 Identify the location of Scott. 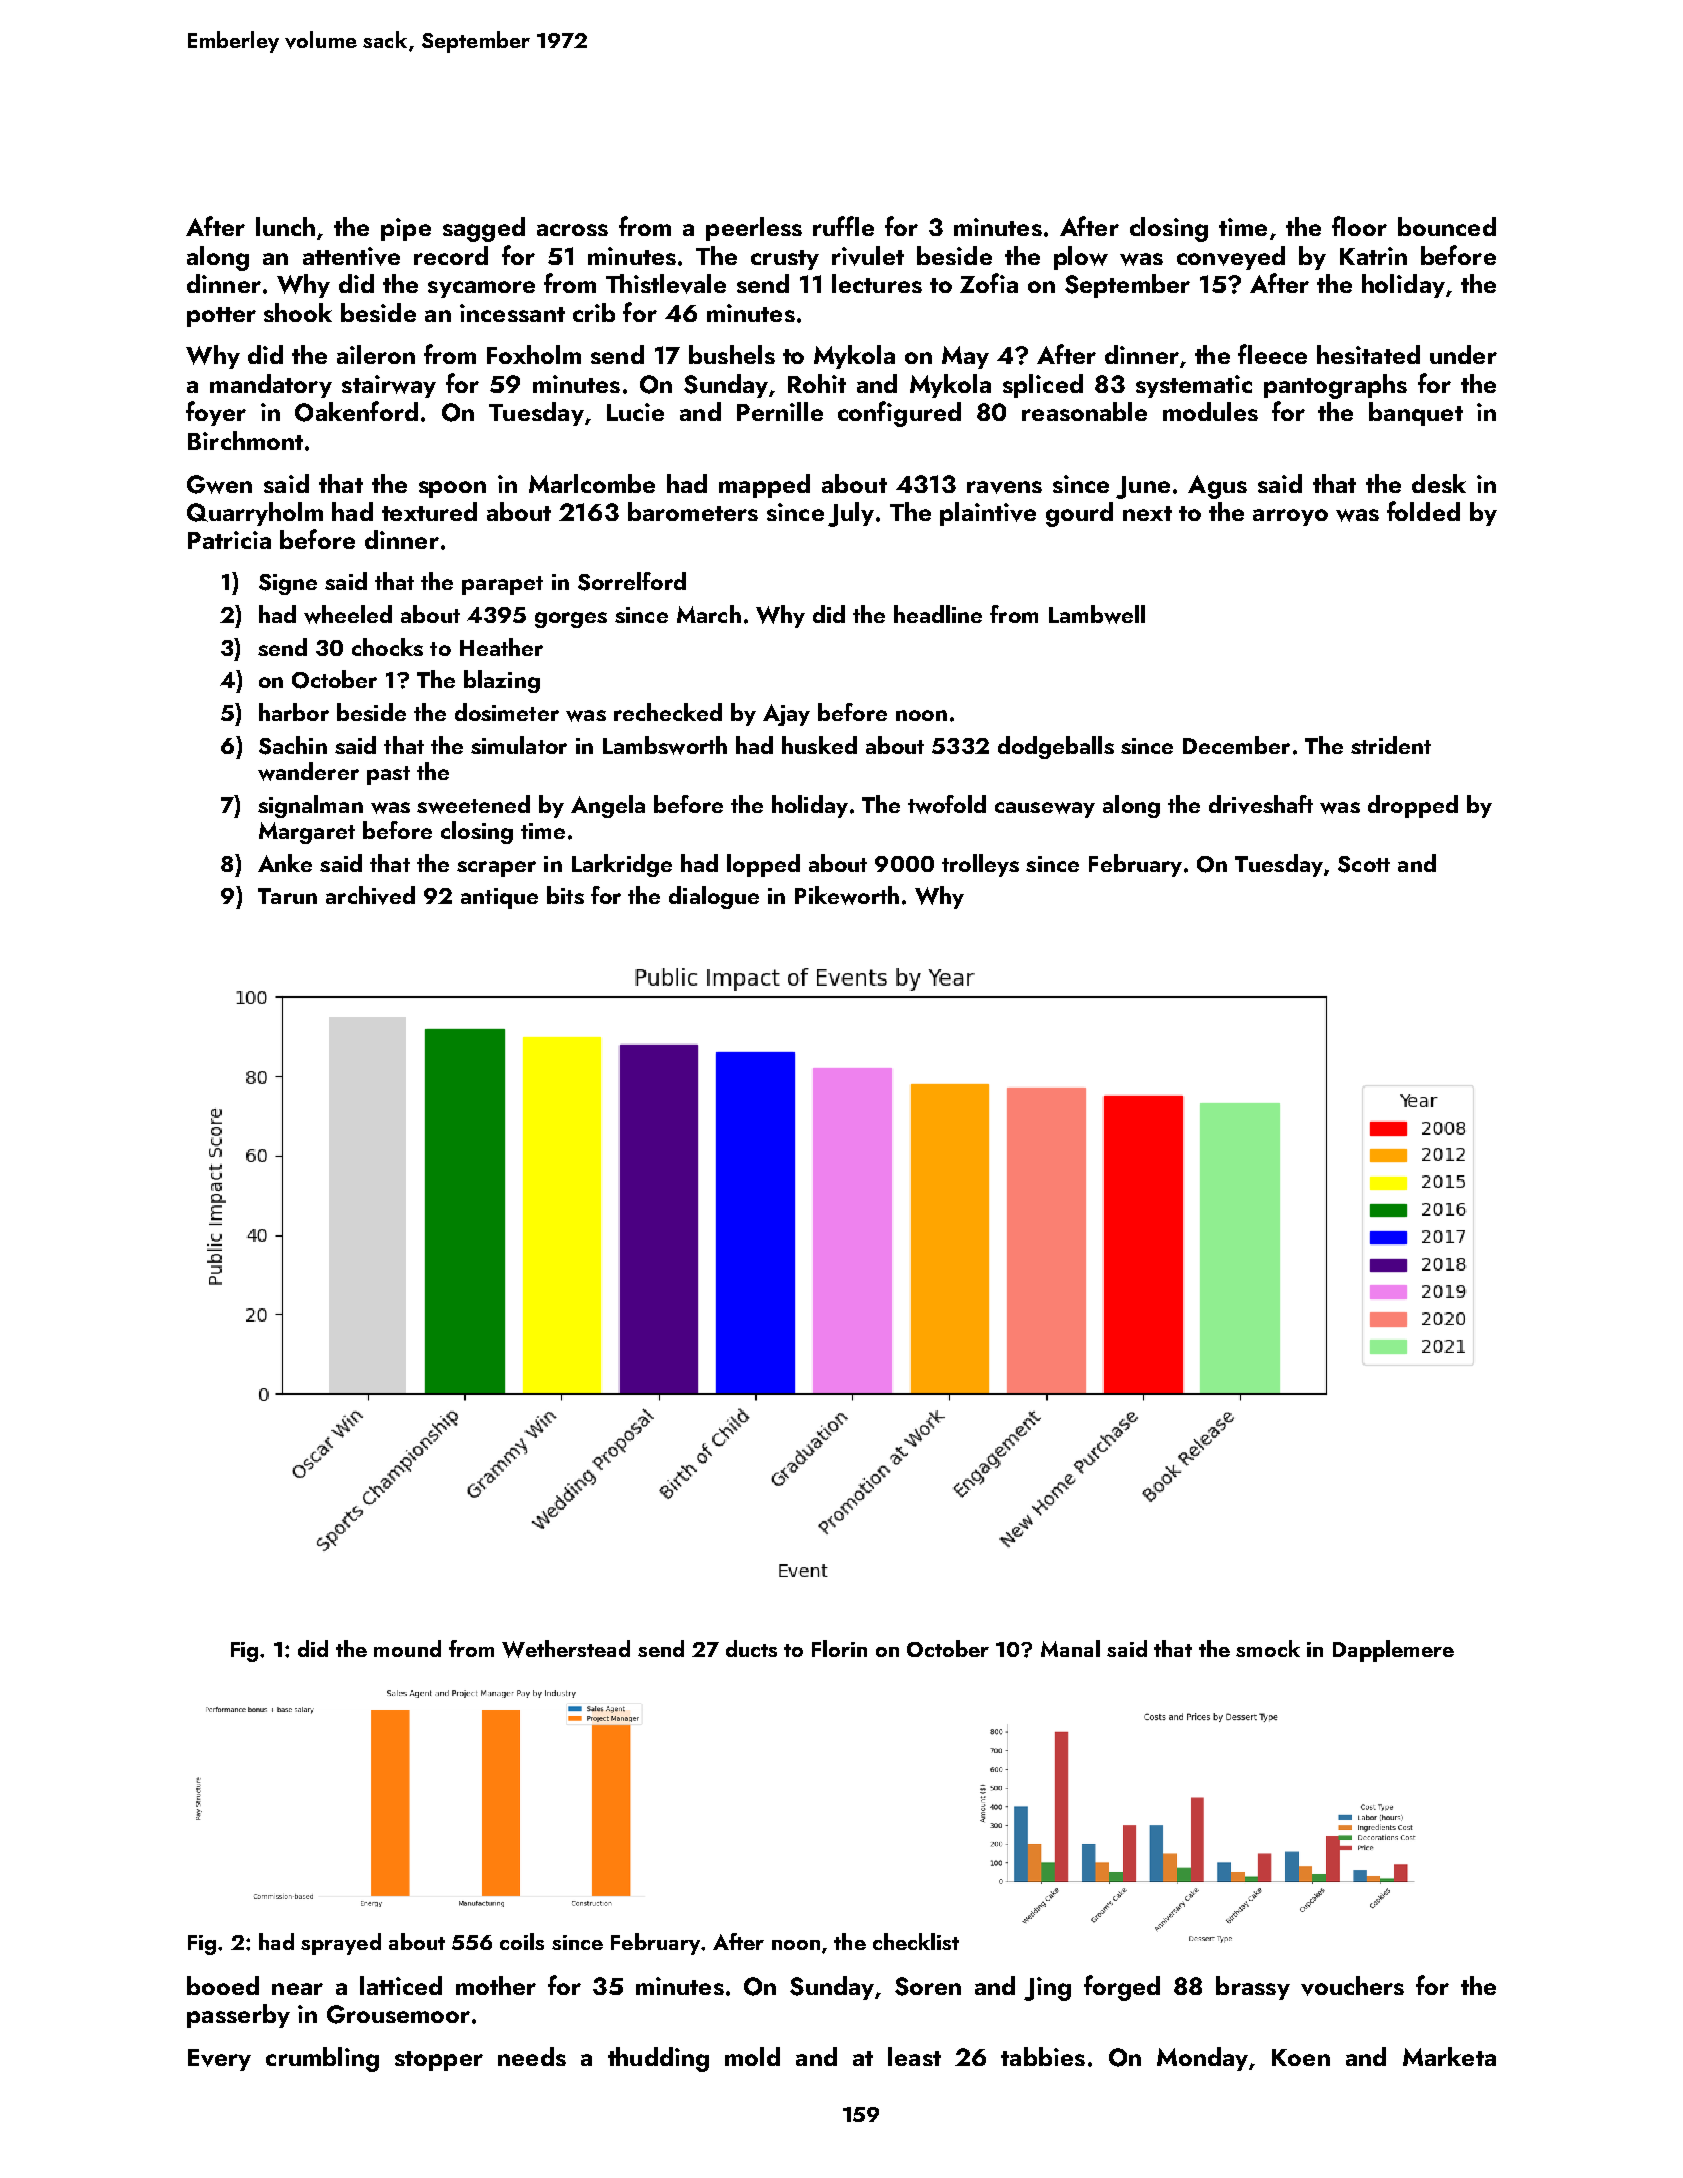
(1364, 864).
